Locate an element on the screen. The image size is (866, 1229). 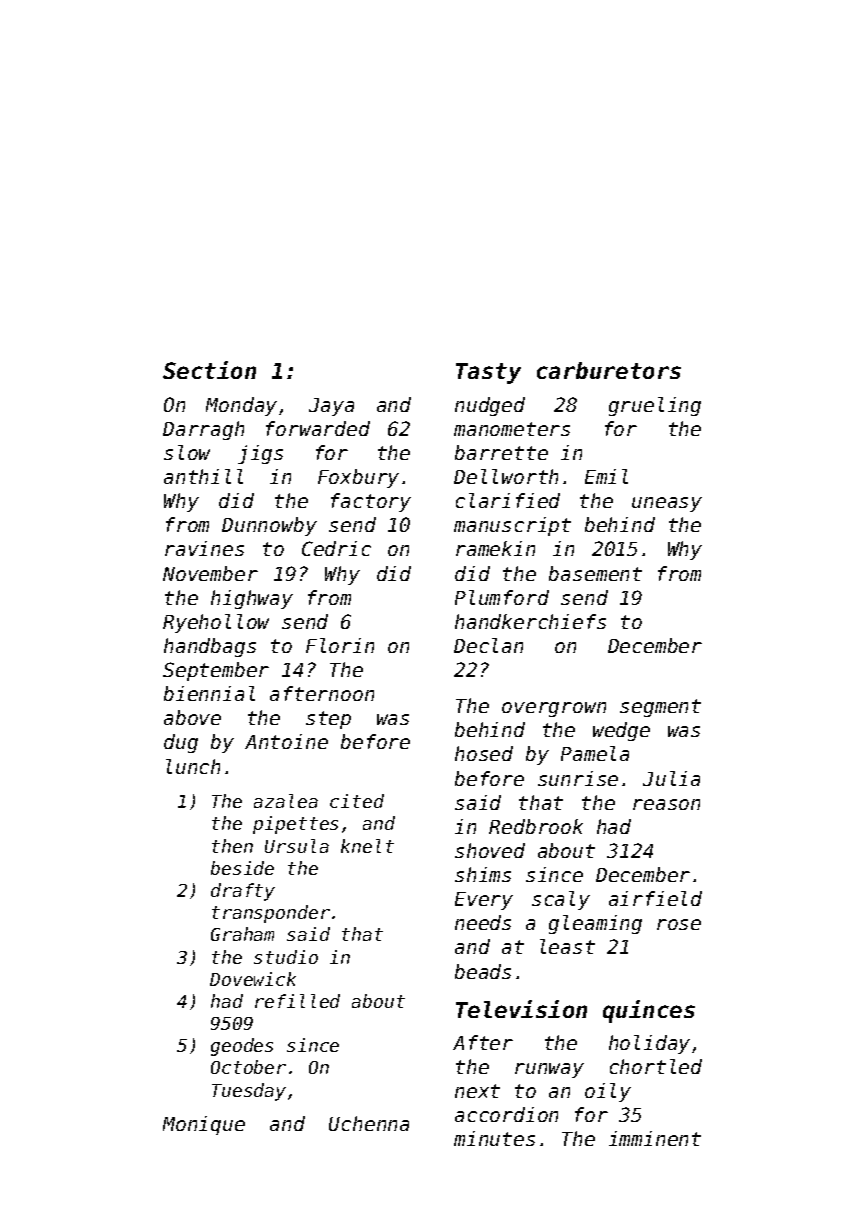
Foxbury is located at coordinates (358, 478).
